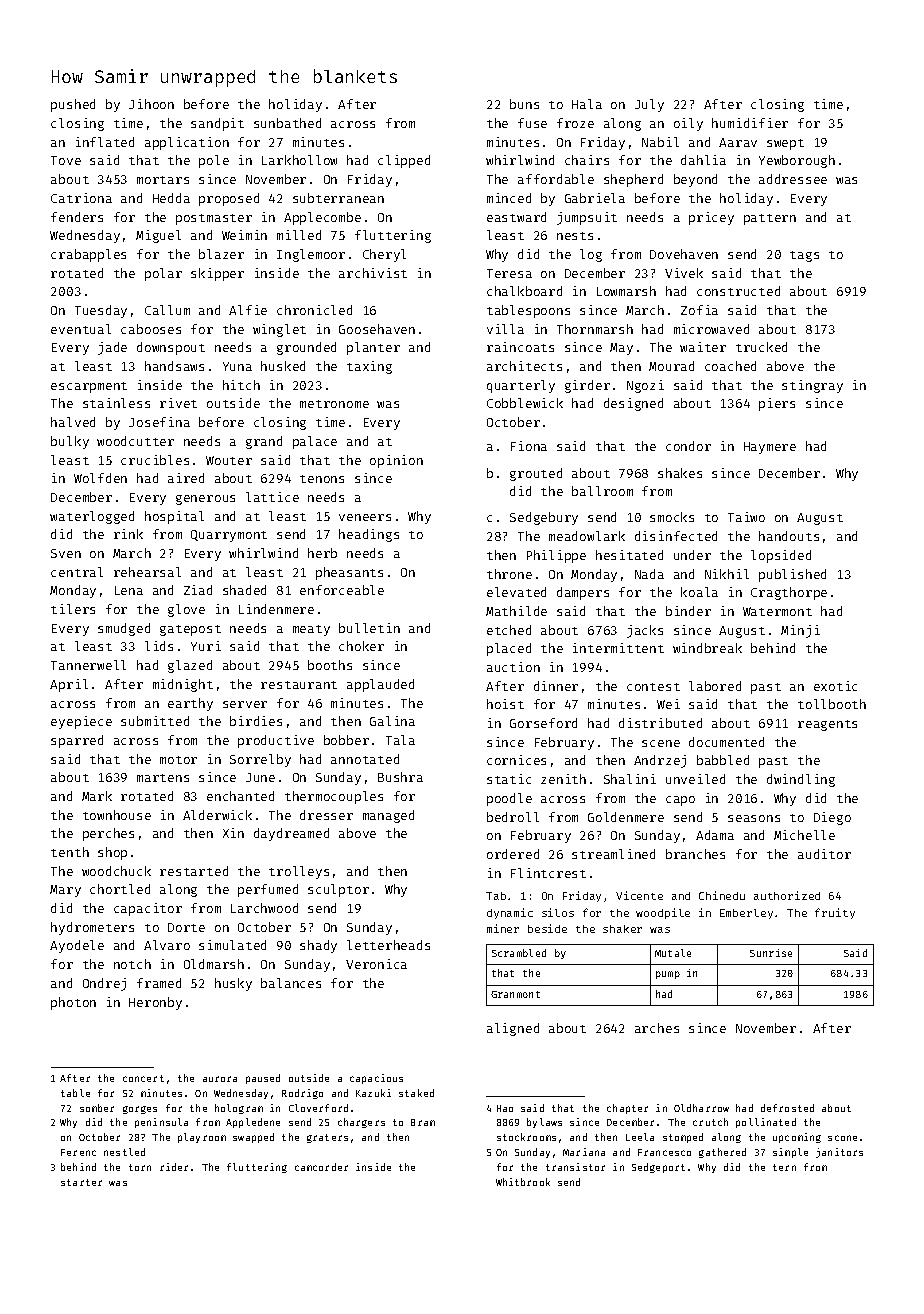 Image resolution: width=924 pixels, height=1314 pixels. I want to click on Hedda, so click(171, 198).
